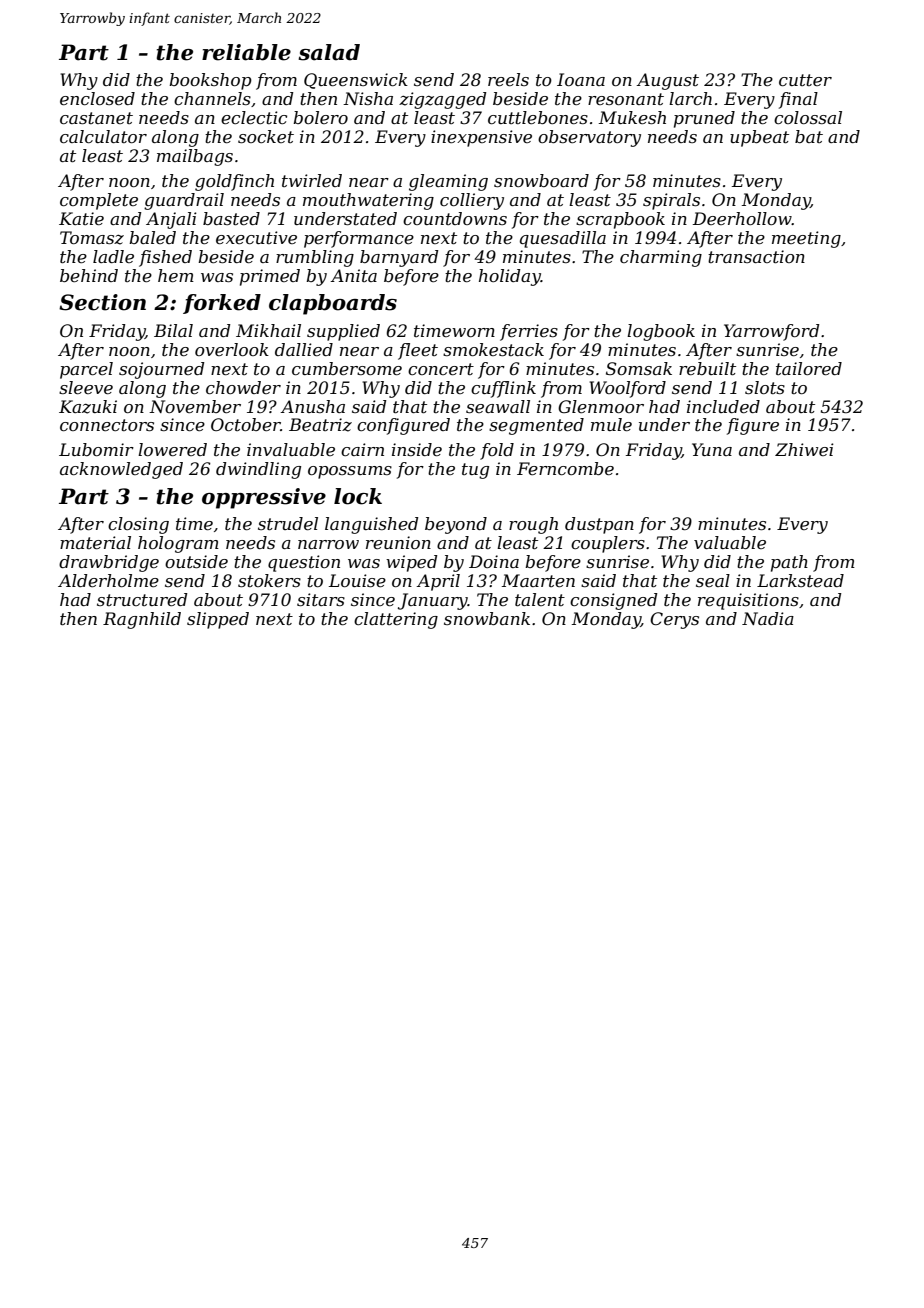  What do you see at coordinates (258, 470) in the screenshot?
I see `dwindling` at bounding box center [258, 470].
